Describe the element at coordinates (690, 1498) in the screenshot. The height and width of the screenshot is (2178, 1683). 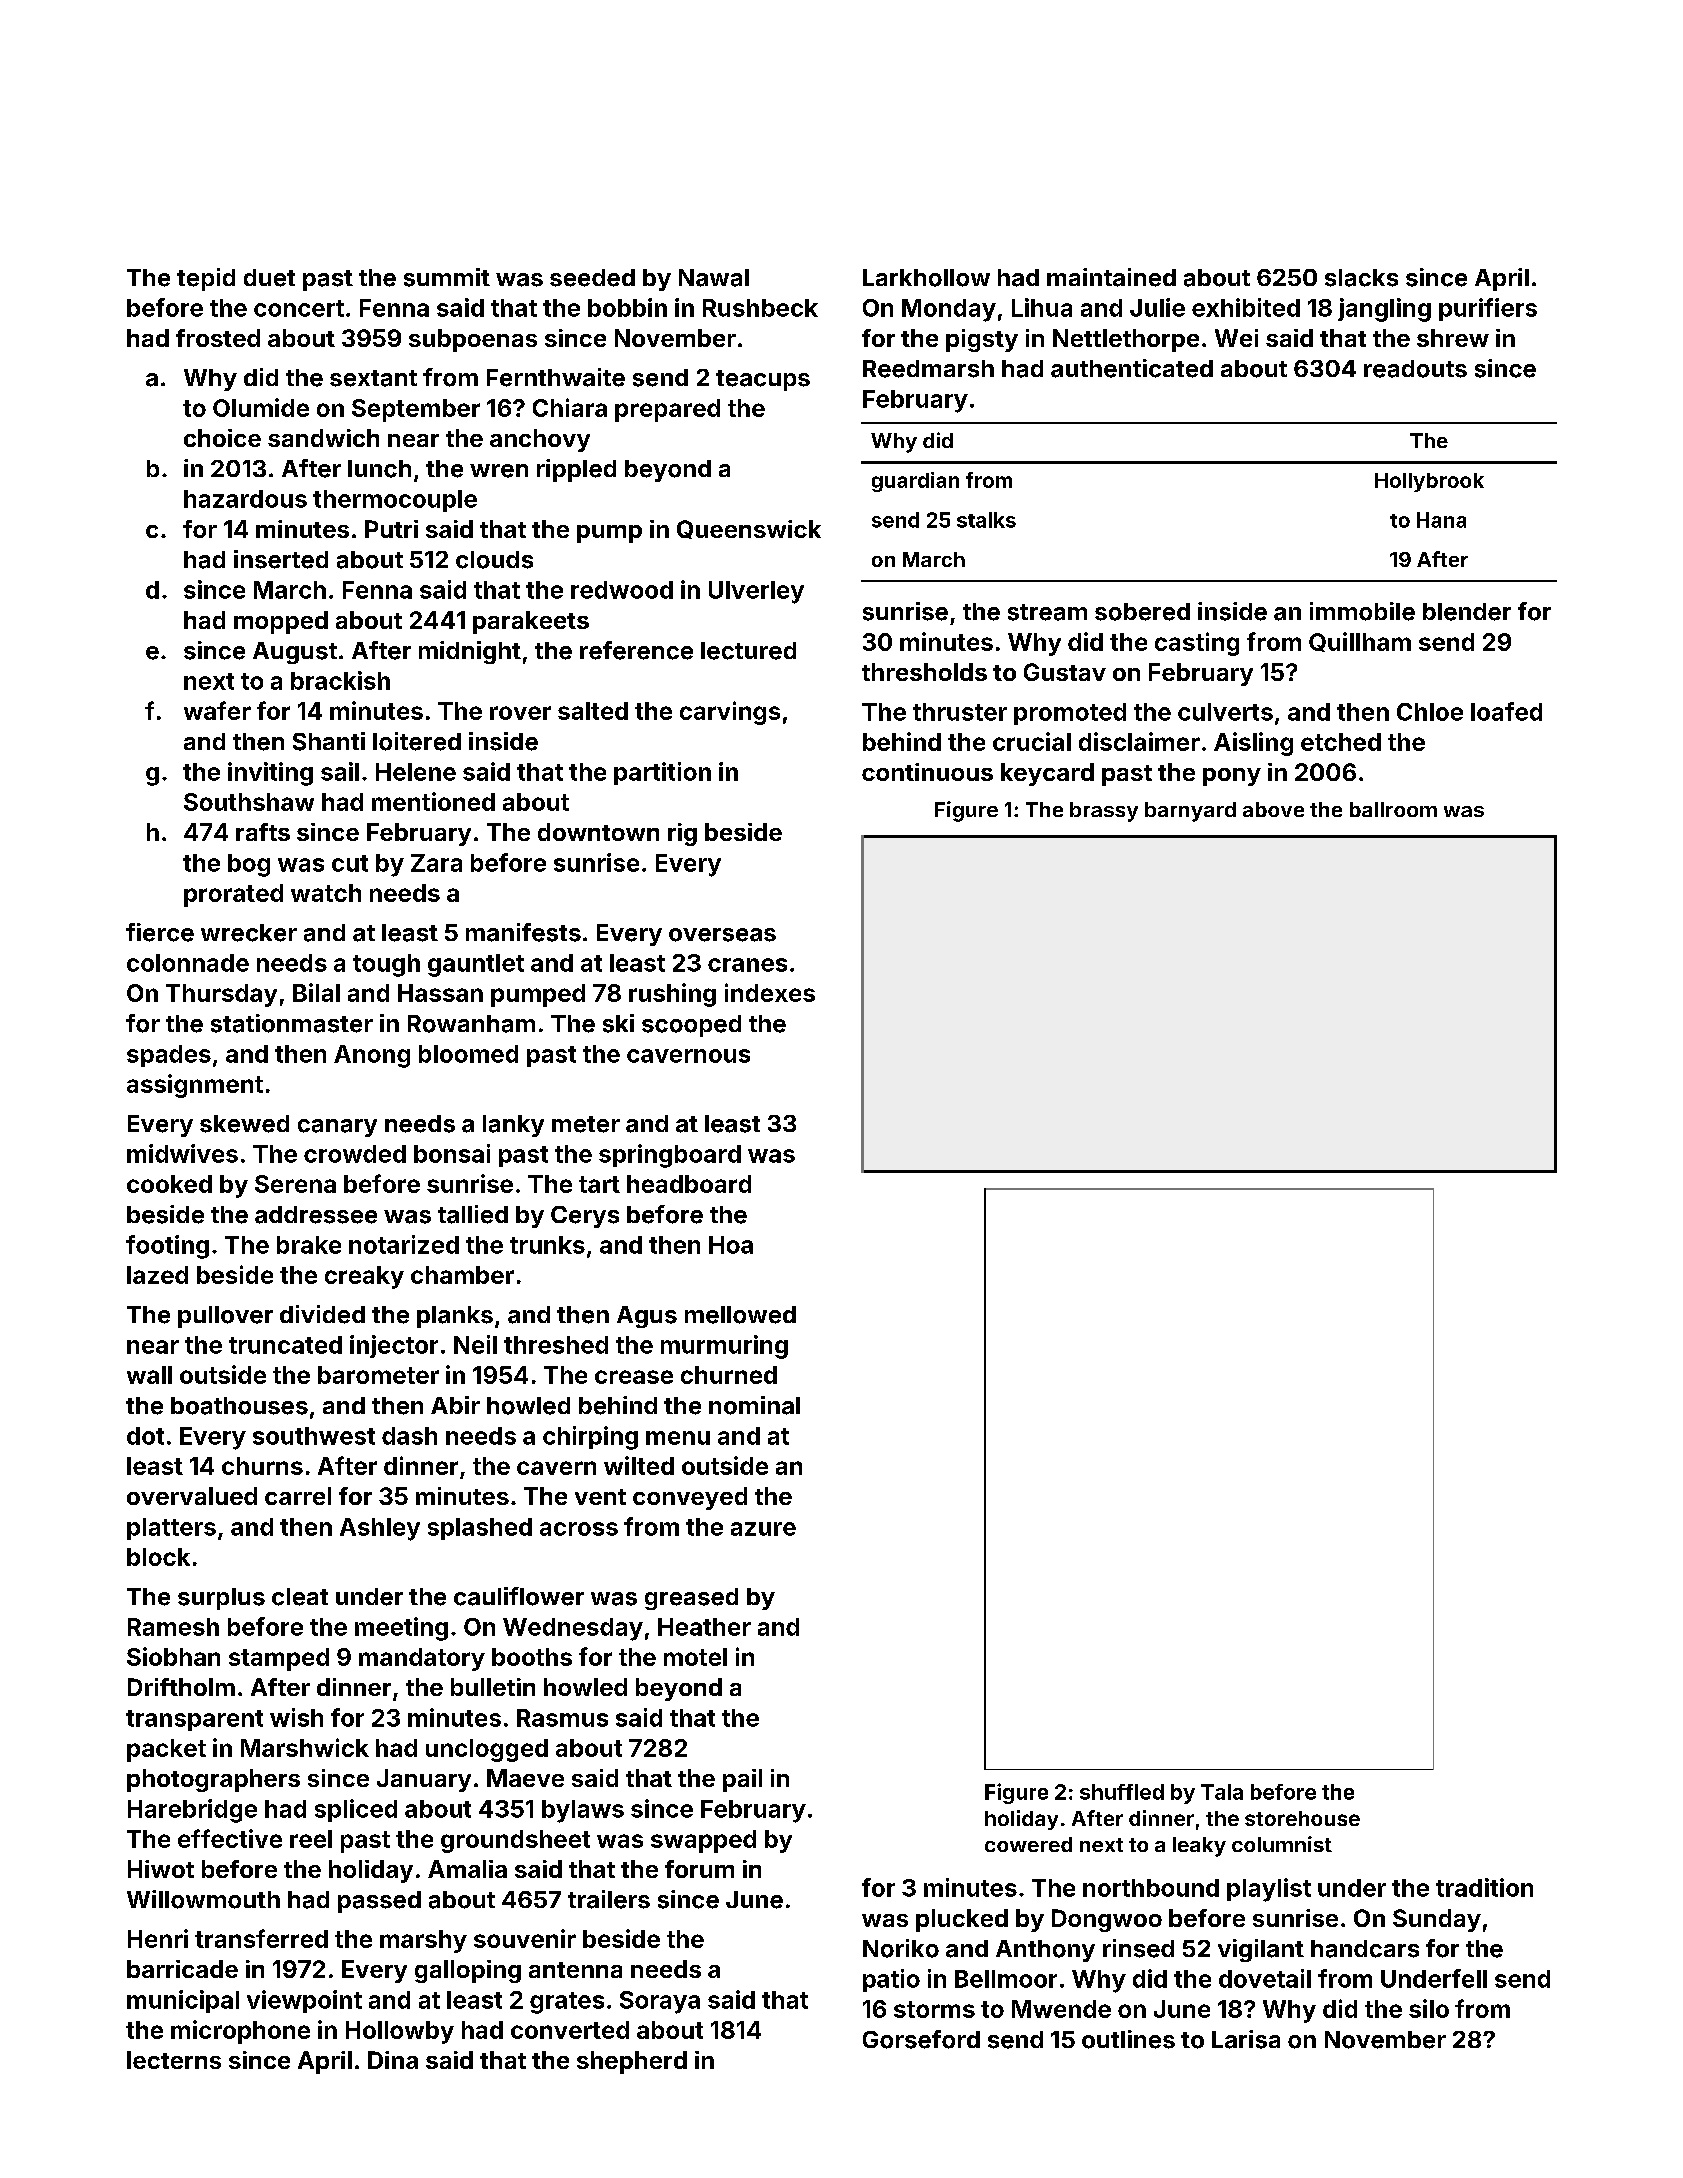
I see `conveyed` at that location.
